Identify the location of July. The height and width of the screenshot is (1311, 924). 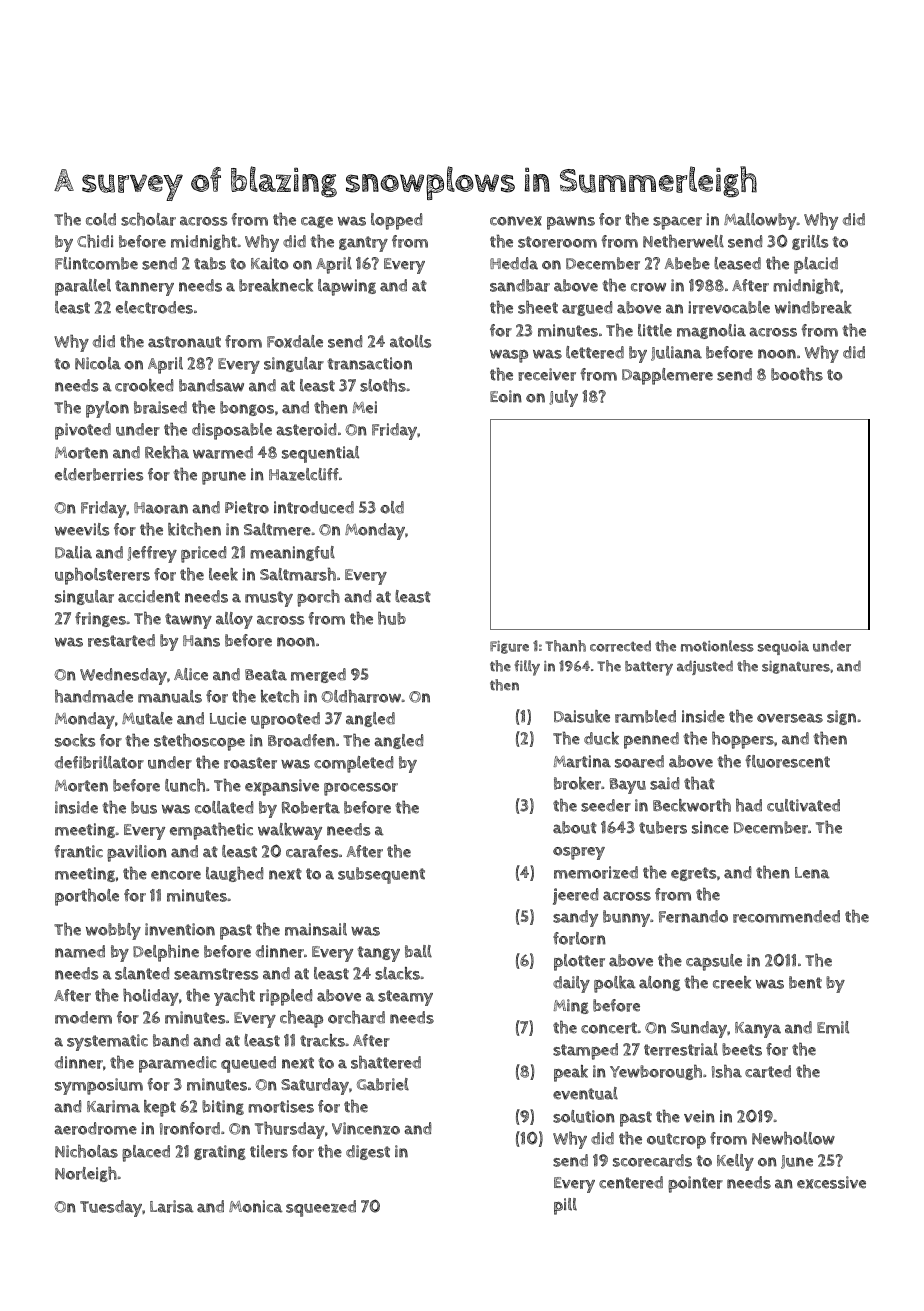
(563, 398).
